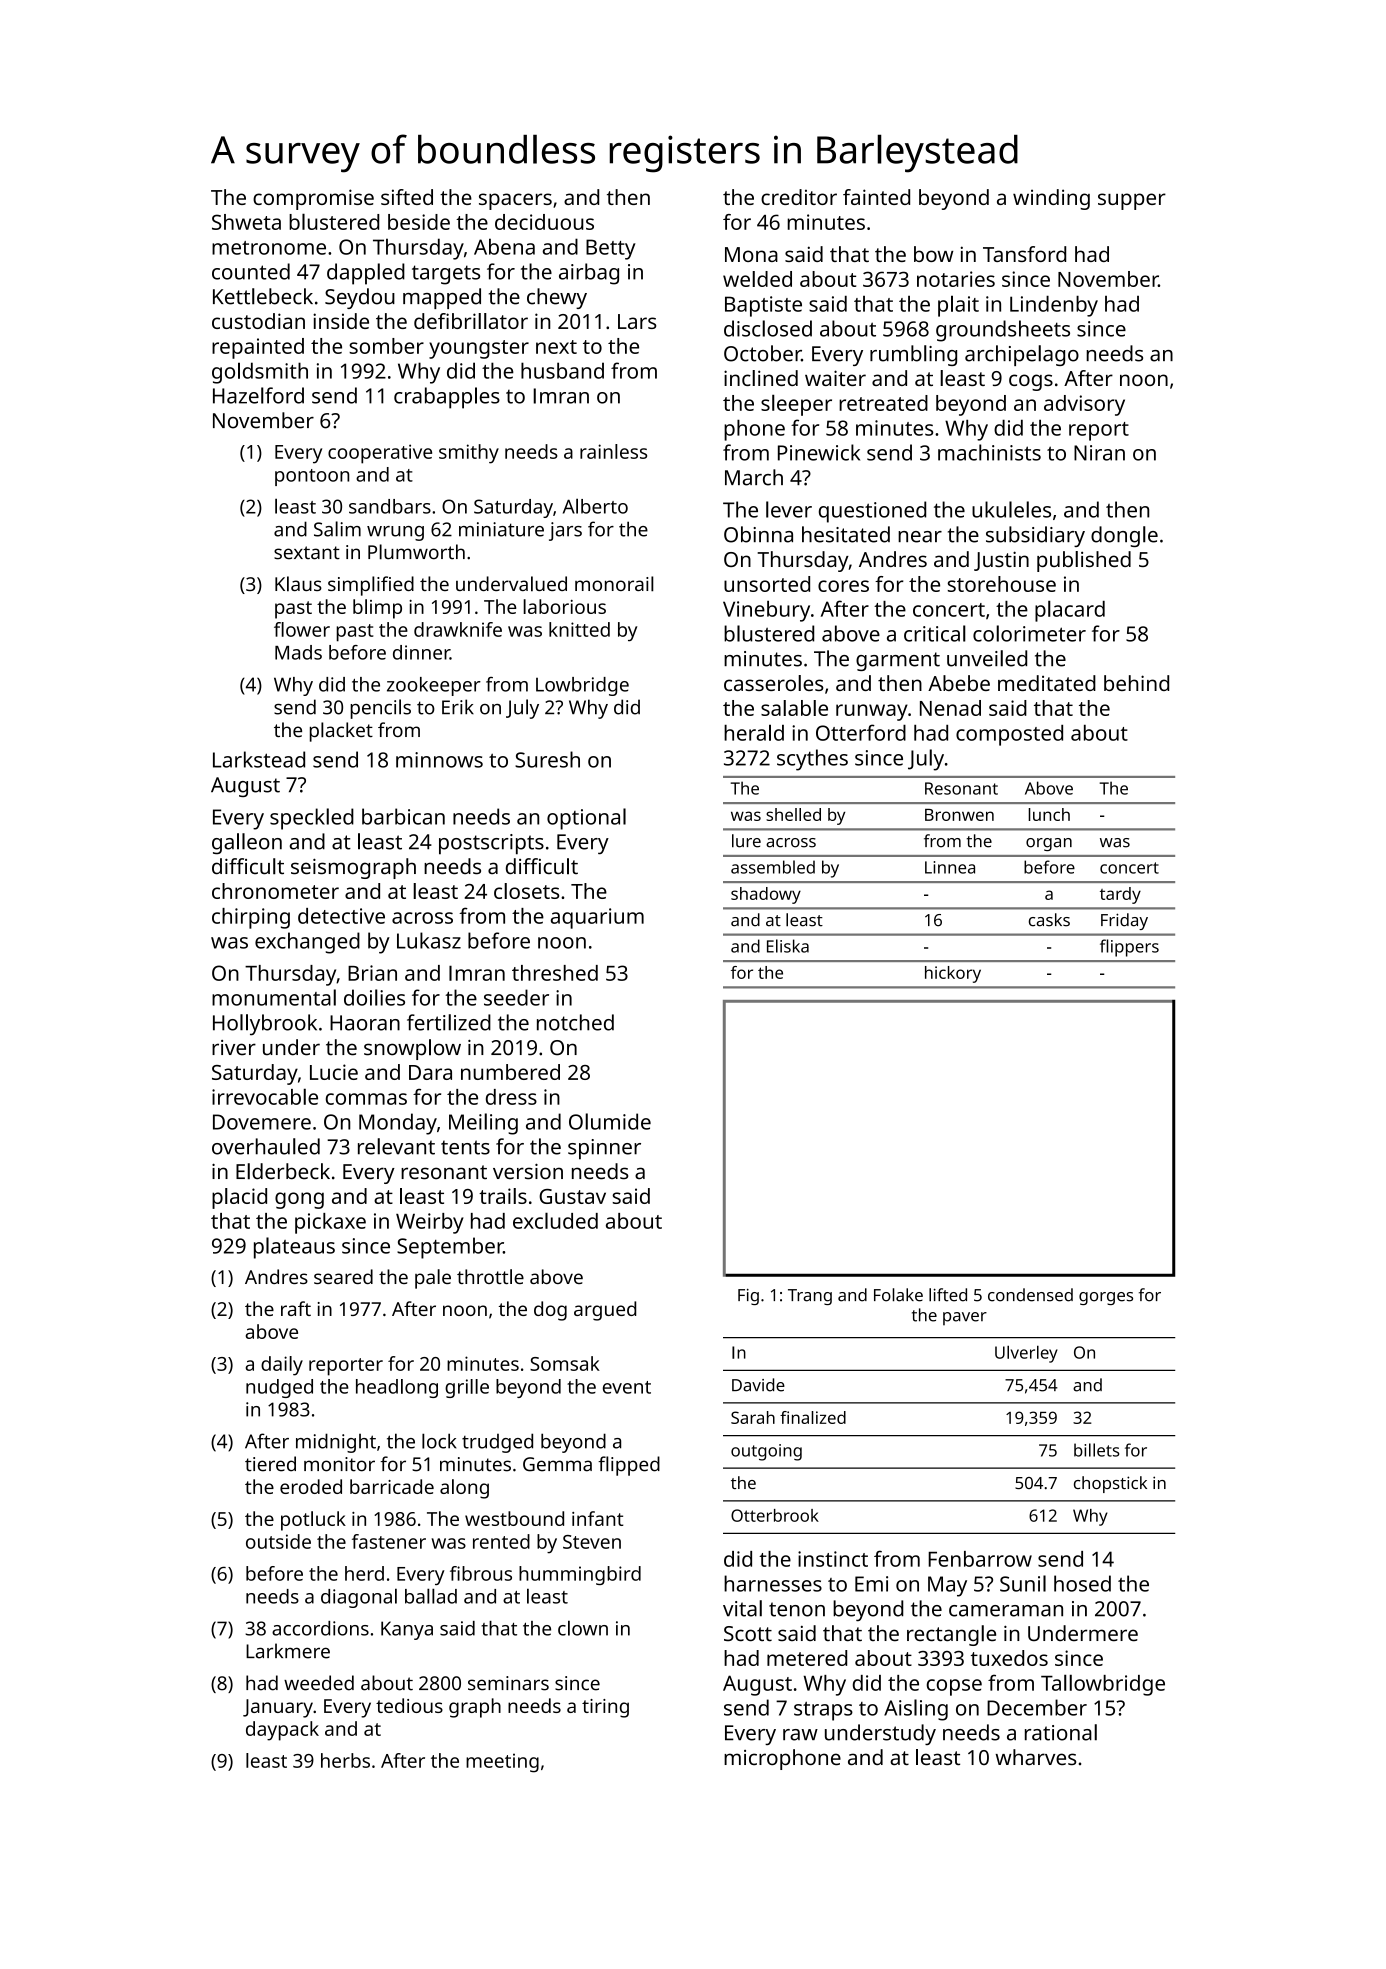 The height and width of the screenshot is (1969, 1386). What do you see at coordinates (515, 201) in the screenshot?
I see `spacers` at bounding box center [515, 201].
